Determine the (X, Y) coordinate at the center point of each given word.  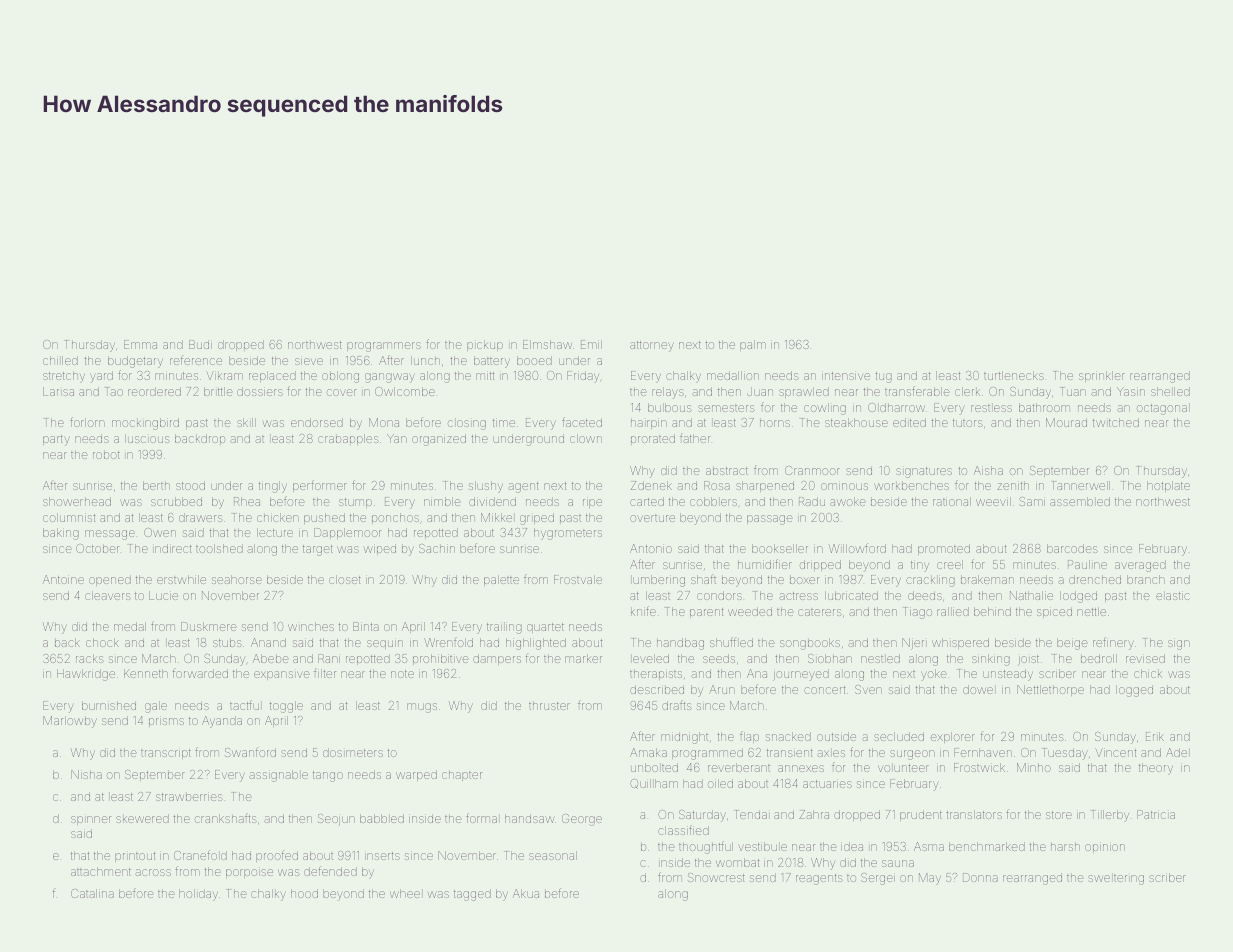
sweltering (1116, 880)
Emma (140, 344)
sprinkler (1102, 376)
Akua (526, 893)
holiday (198, 895)
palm (753, 345)
